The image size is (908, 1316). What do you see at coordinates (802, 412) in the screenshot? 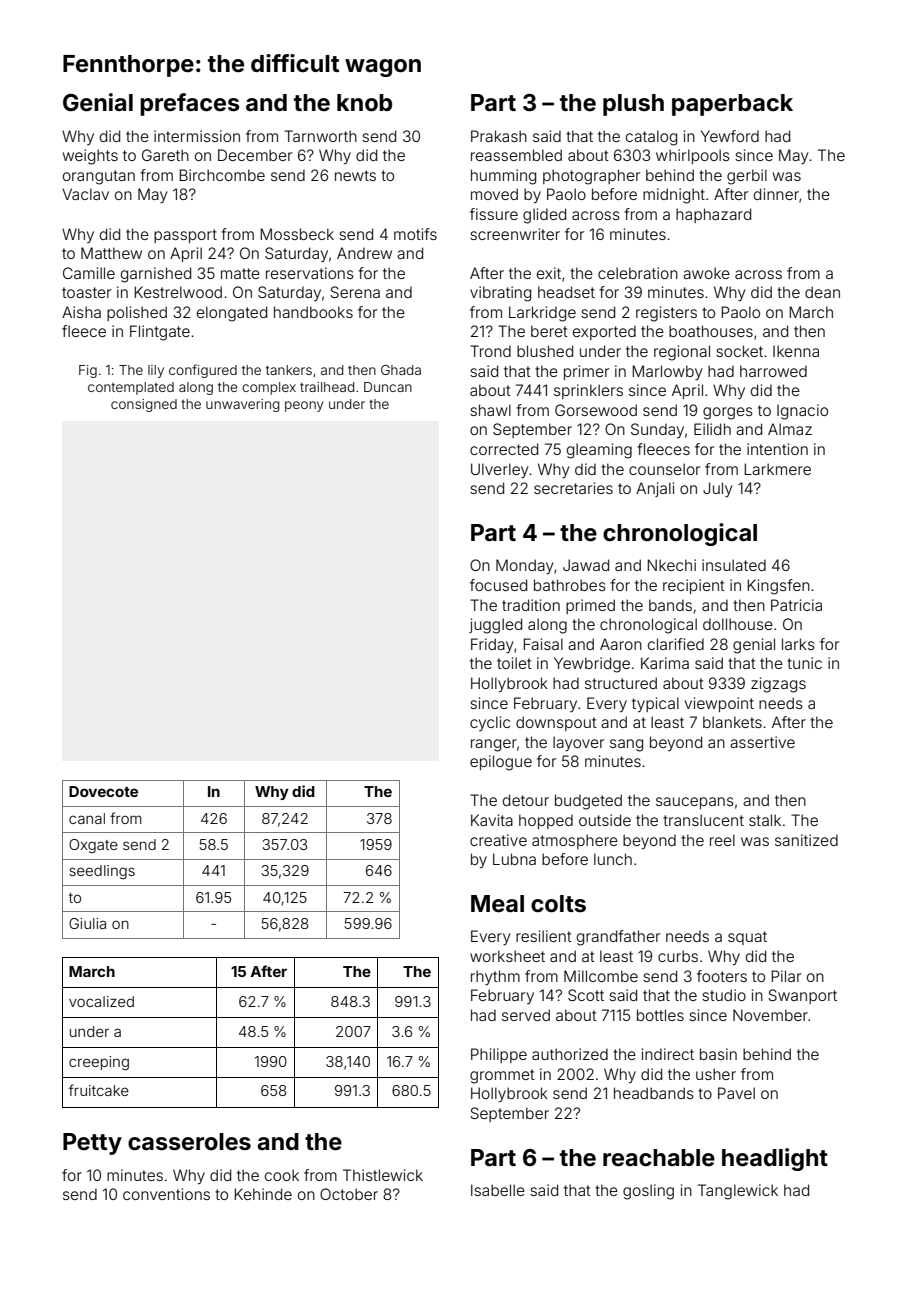
I see `Ignacio` at bounding box center [802, 412].
